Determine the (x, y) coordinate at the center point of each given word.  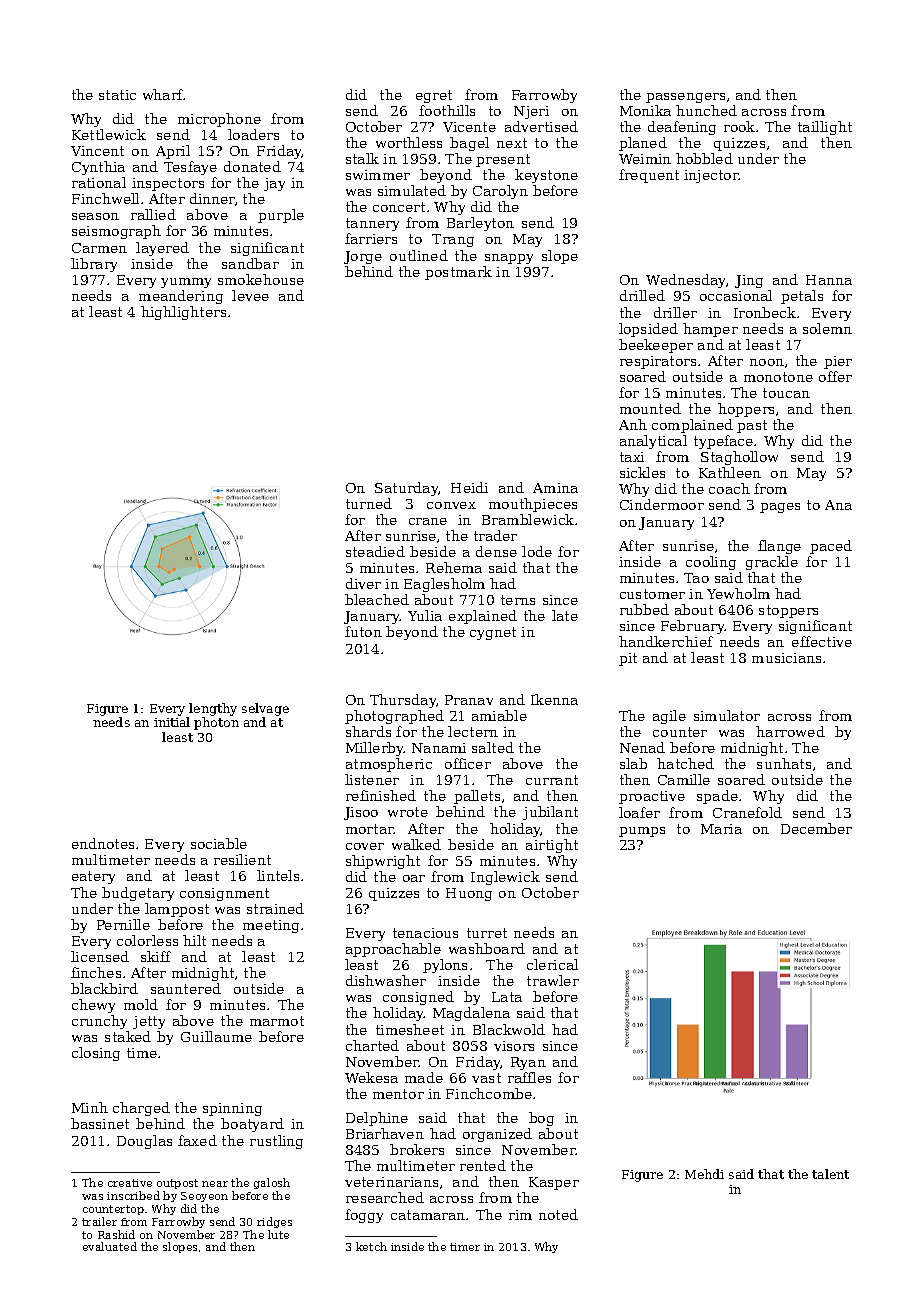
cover (365, 846)
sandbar (250, 263)
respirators (658, 362)
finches (96, 972)
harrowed (790, 731)
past (752, 426)
